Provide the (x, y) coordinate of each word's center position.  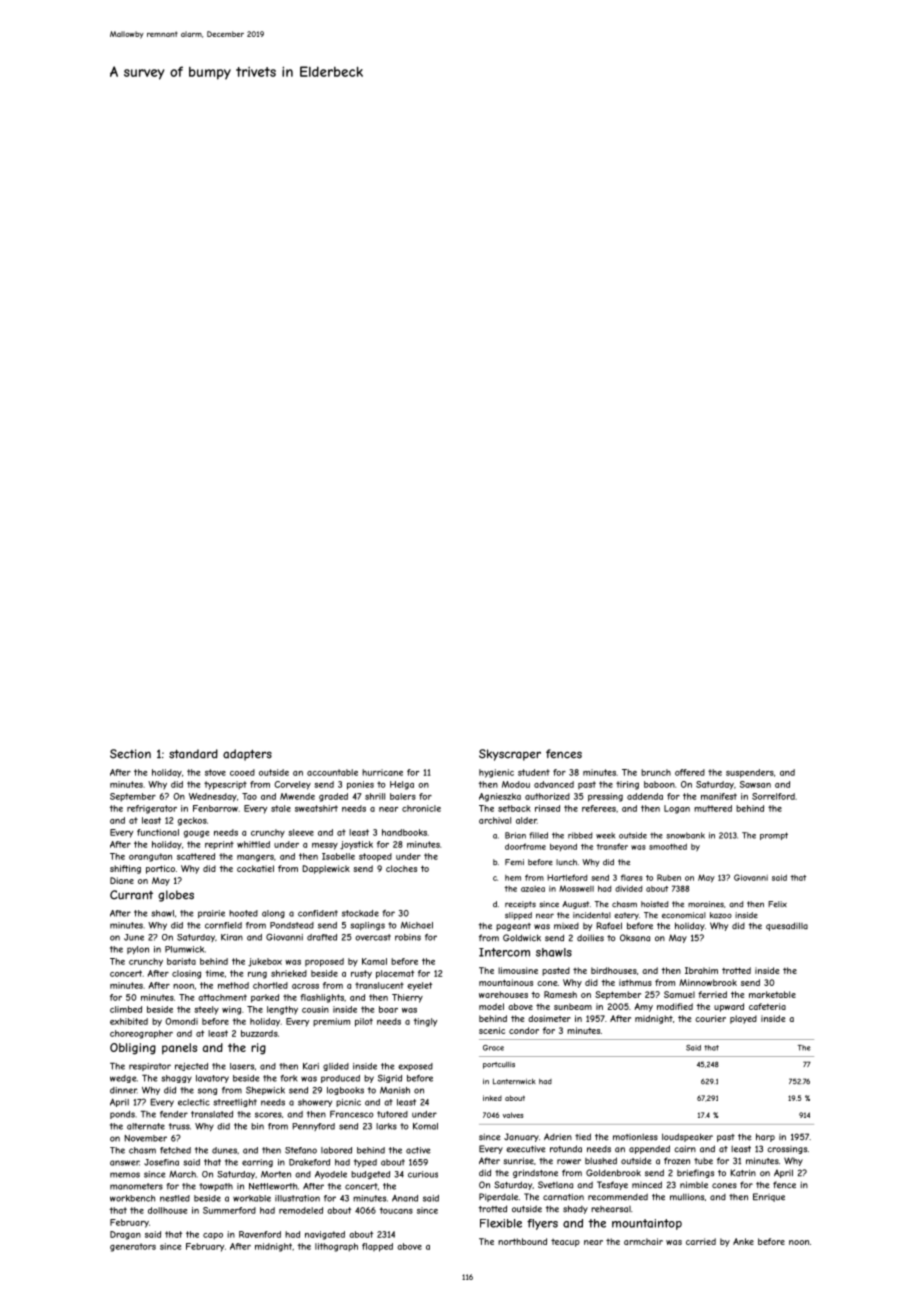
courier (710, 1018)
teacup (565, 1243)
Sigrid (390, 1078)
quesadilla (787, 926)
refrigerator (152, 809)
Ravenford (260, 1234)
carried (701, 1241)
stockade (360, 913)
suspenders (750, 773)
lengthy (282, 1010)
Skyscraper (510, 755)
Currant (131, 895)
